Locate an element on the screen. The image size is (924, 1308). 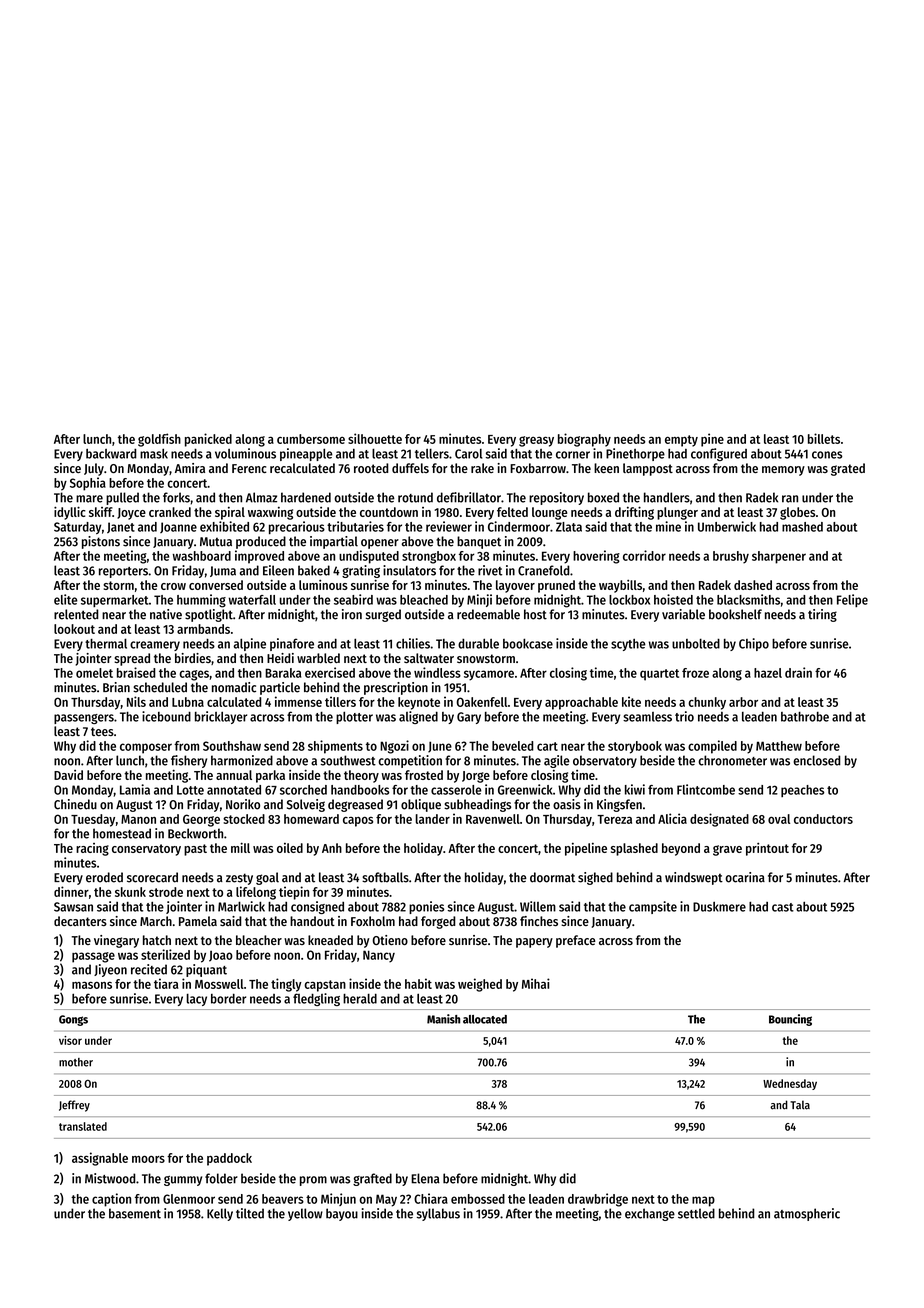
syllabus is located at coordinates (438, 1214).
